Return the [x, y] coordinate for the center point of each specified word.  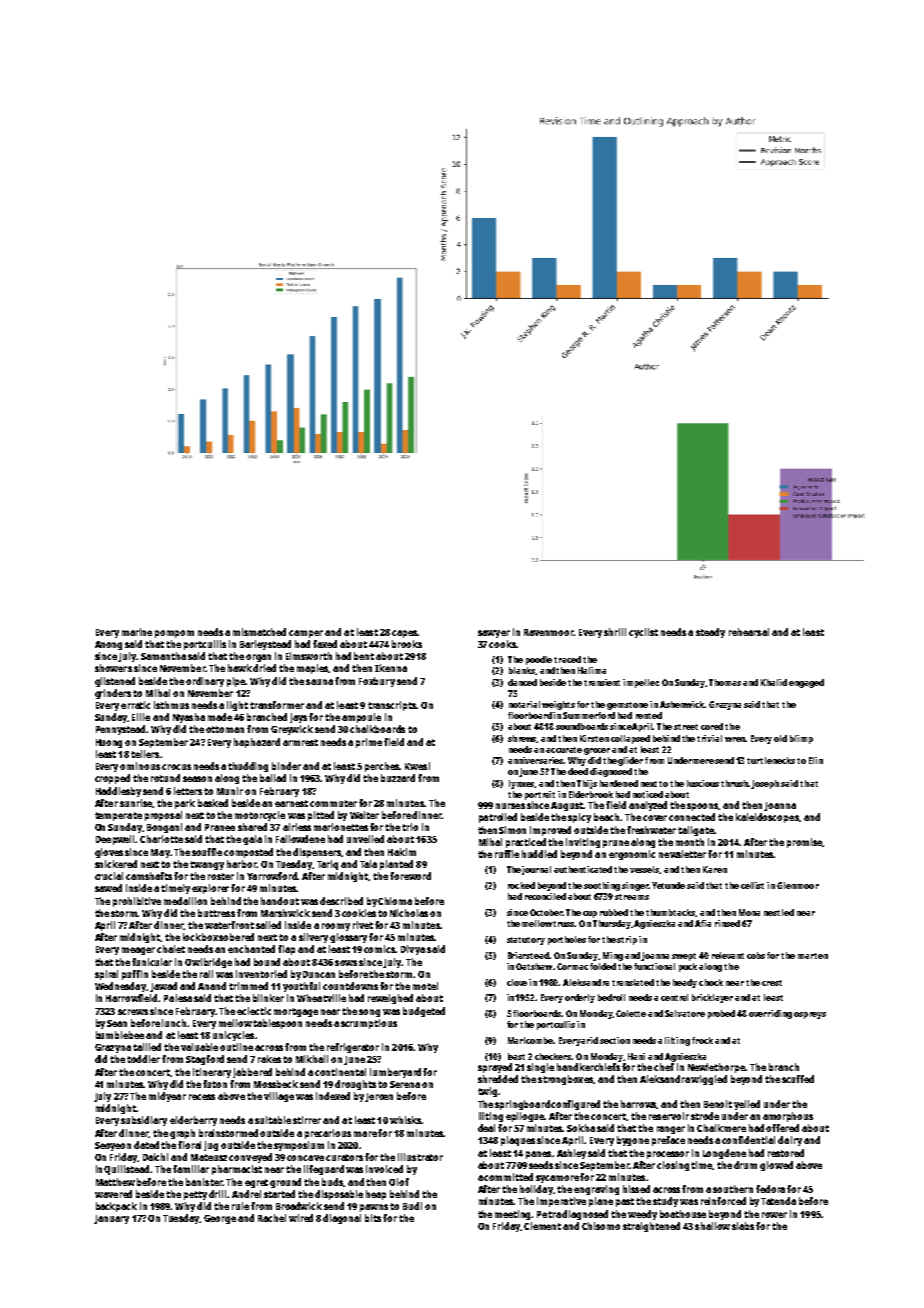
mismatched [259, 632]
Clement [542, 1226]
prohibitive [137, 902]
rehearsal [749, 632]
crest [772, 983]
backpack [116, 1207]
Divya [413, 950]
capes [405, 634]
